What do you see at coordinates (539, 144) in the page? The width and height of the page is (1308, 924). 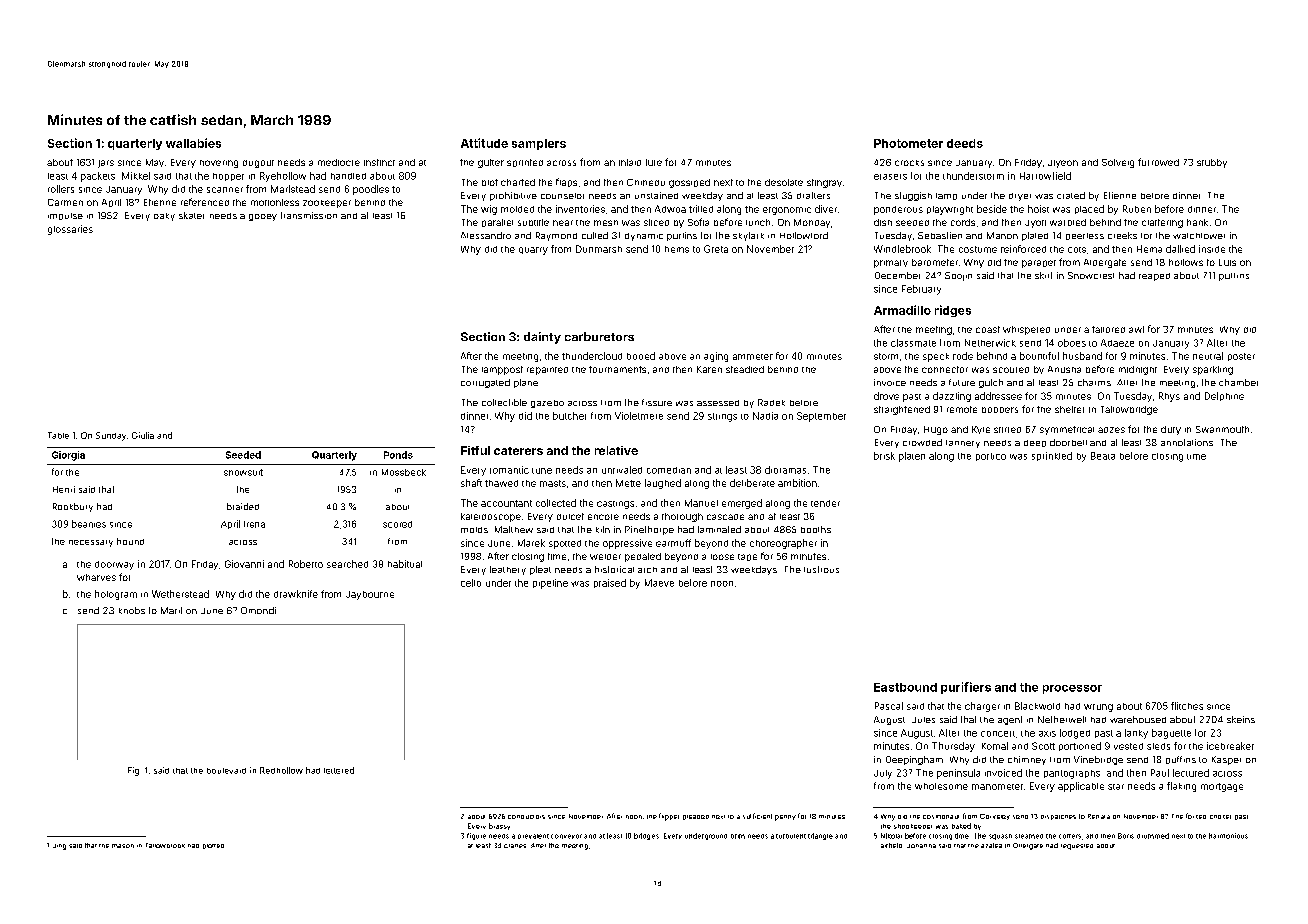 I see `samplers` at bounding box center [539, 144].
